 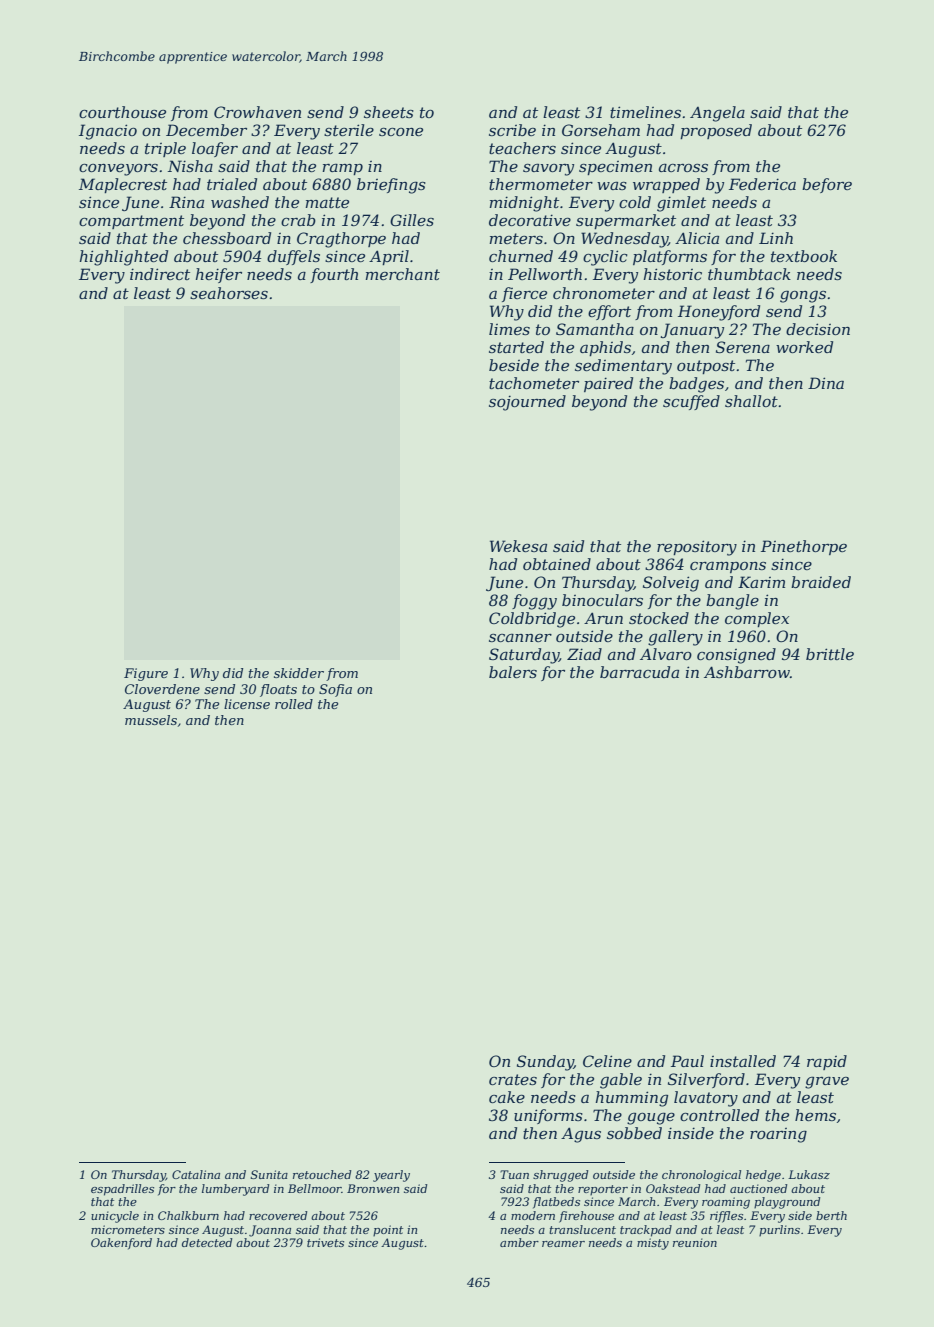 What do you see at coordinates (299, 673) in the screenshot?
I see `skidder` at bounding box center [299, 673].
